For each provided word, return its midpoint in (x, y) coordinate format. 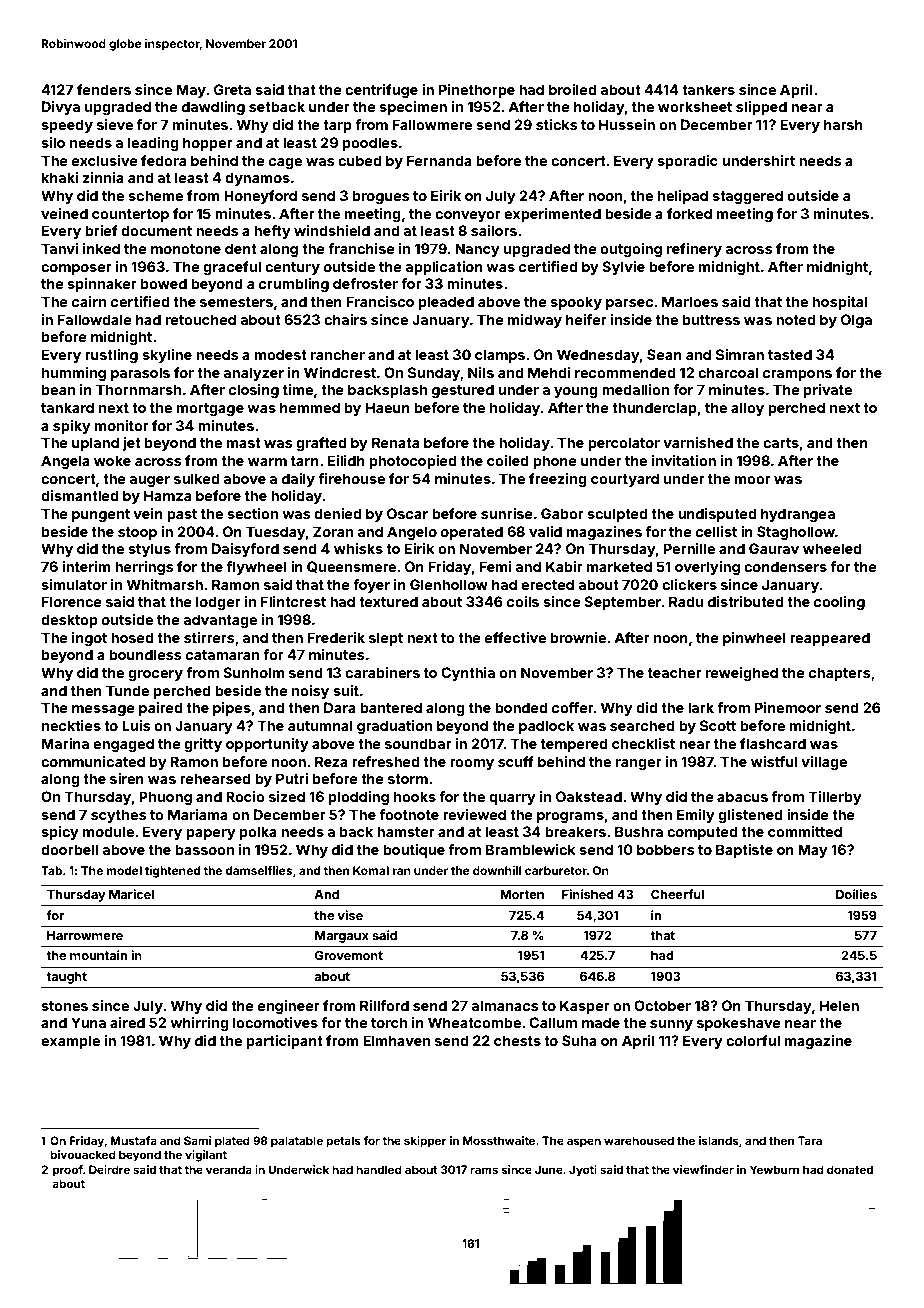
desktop (69, 621)
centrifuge (381, 91)
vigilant (206, 1156)
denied (338, 513)
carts (781, 443)
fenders (104, 89)
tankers (708, 89)
